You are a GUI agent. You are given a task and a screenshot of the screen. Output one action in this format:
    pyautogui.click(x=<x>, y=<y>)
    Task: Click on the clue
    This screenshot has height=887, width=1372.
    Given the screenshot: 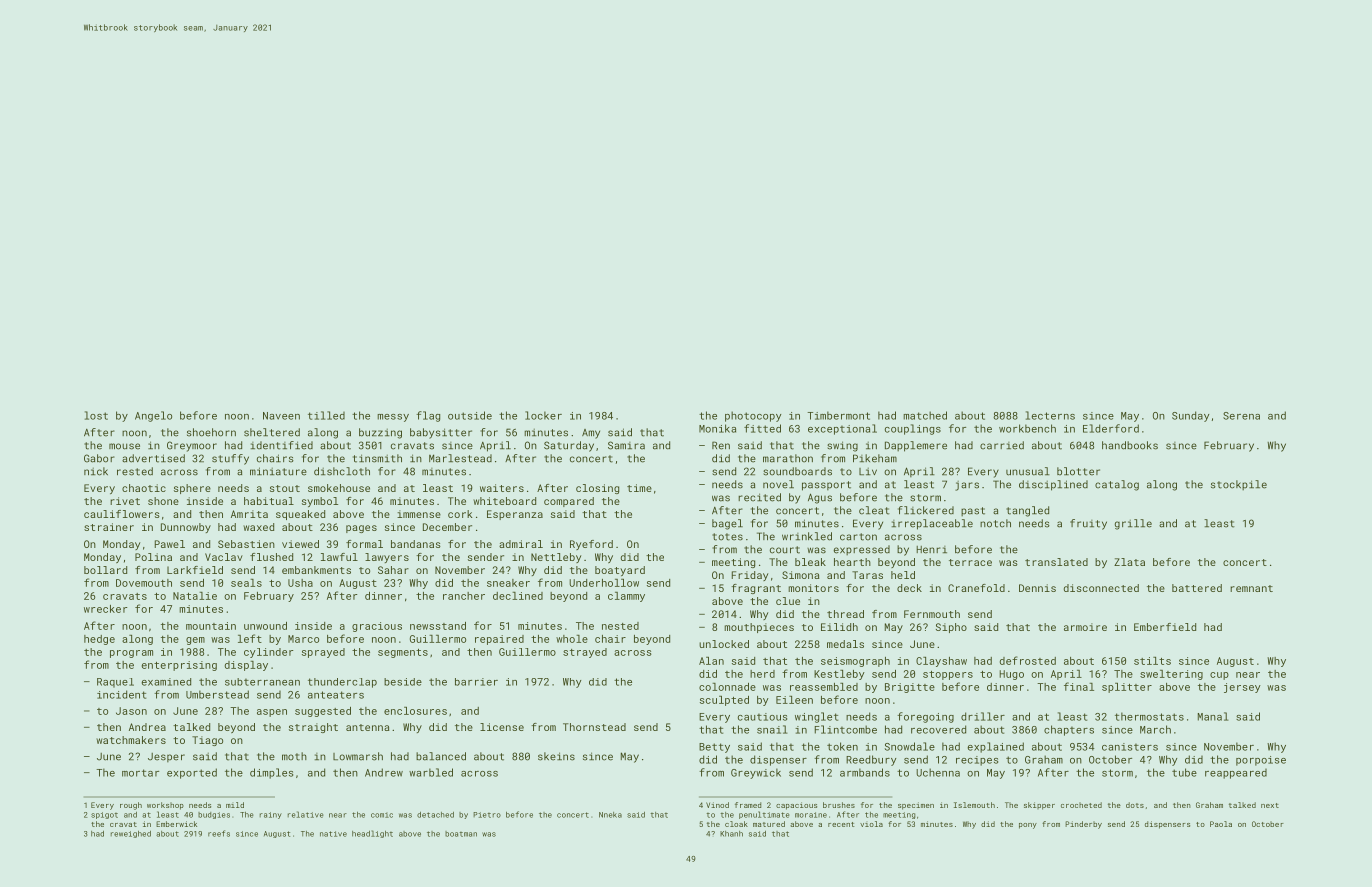 What is the action you would take?
    pyautogui.click(x=788, y=601)
